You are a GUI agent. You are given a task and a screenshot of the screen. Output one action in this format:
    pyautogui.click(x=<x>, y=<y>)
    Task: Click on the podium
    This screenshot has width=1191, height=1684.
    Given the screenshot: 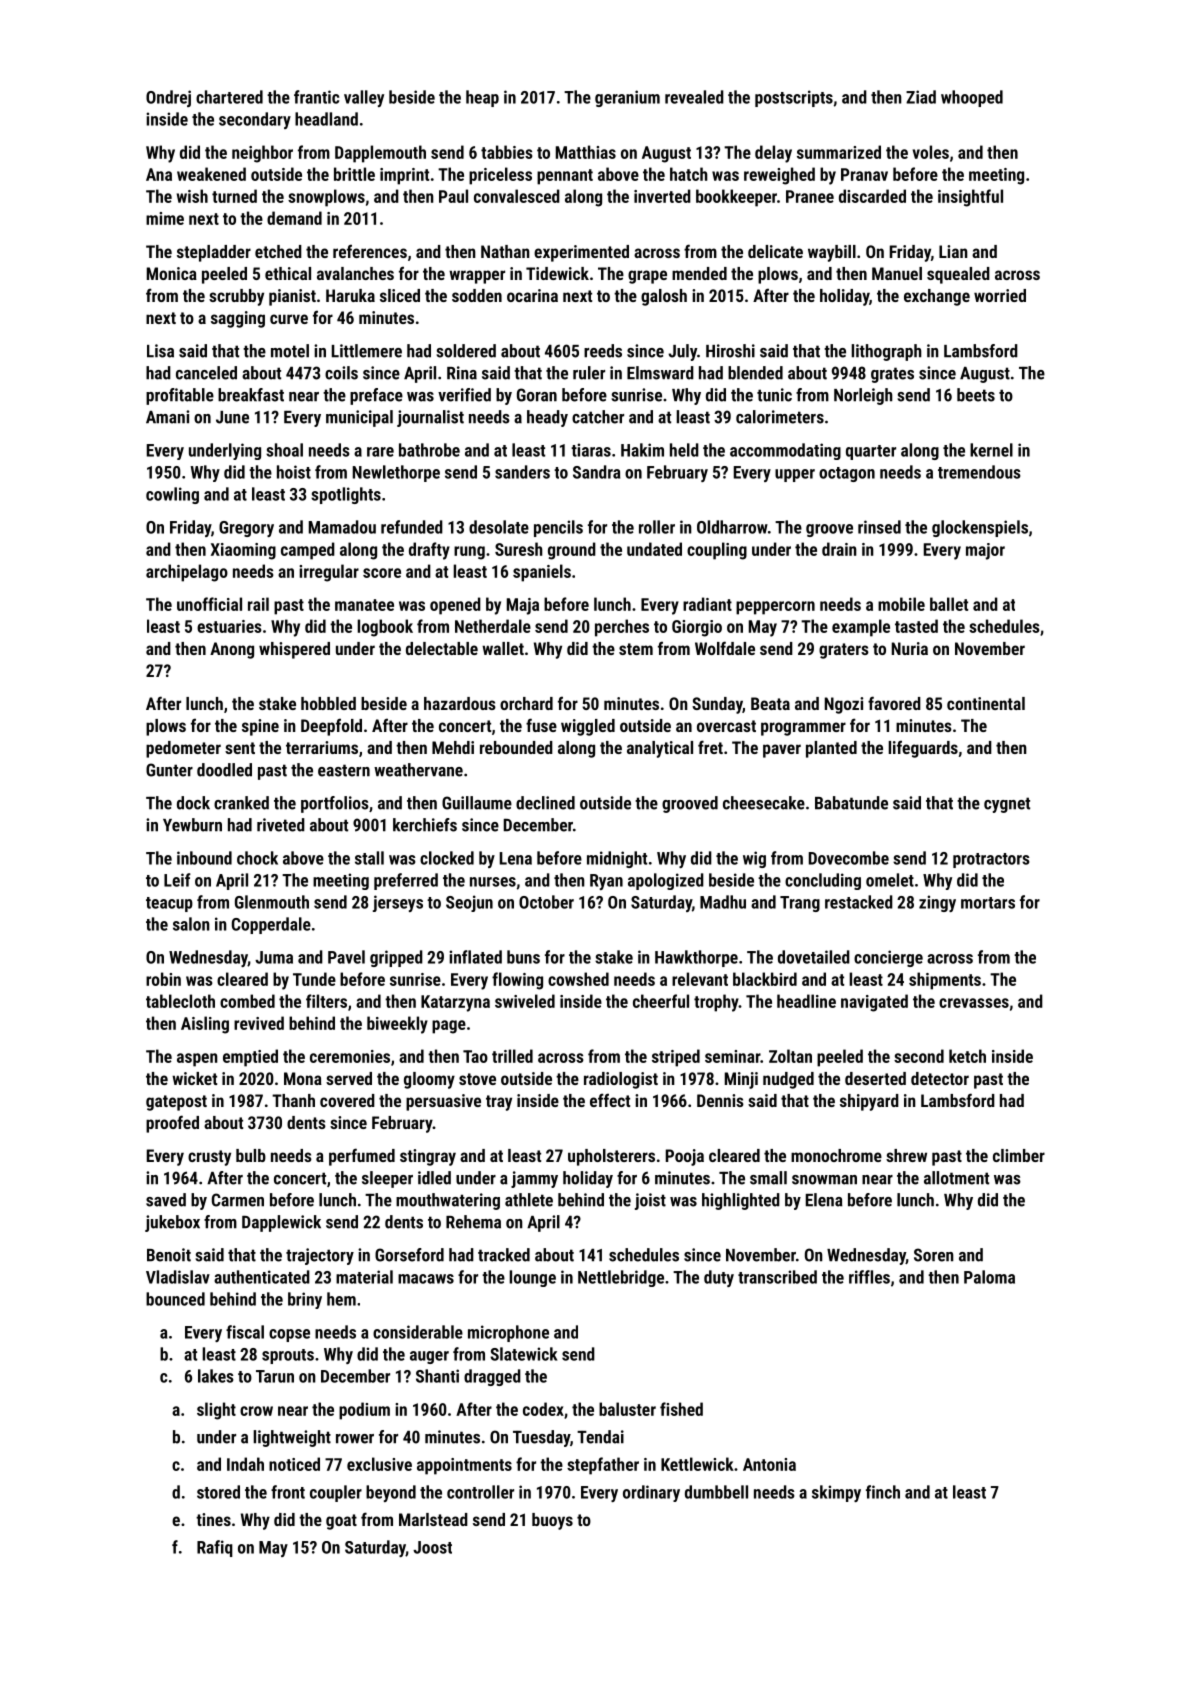 What is the action you would take?
    pyautogui.click(x=364, y=1411)
